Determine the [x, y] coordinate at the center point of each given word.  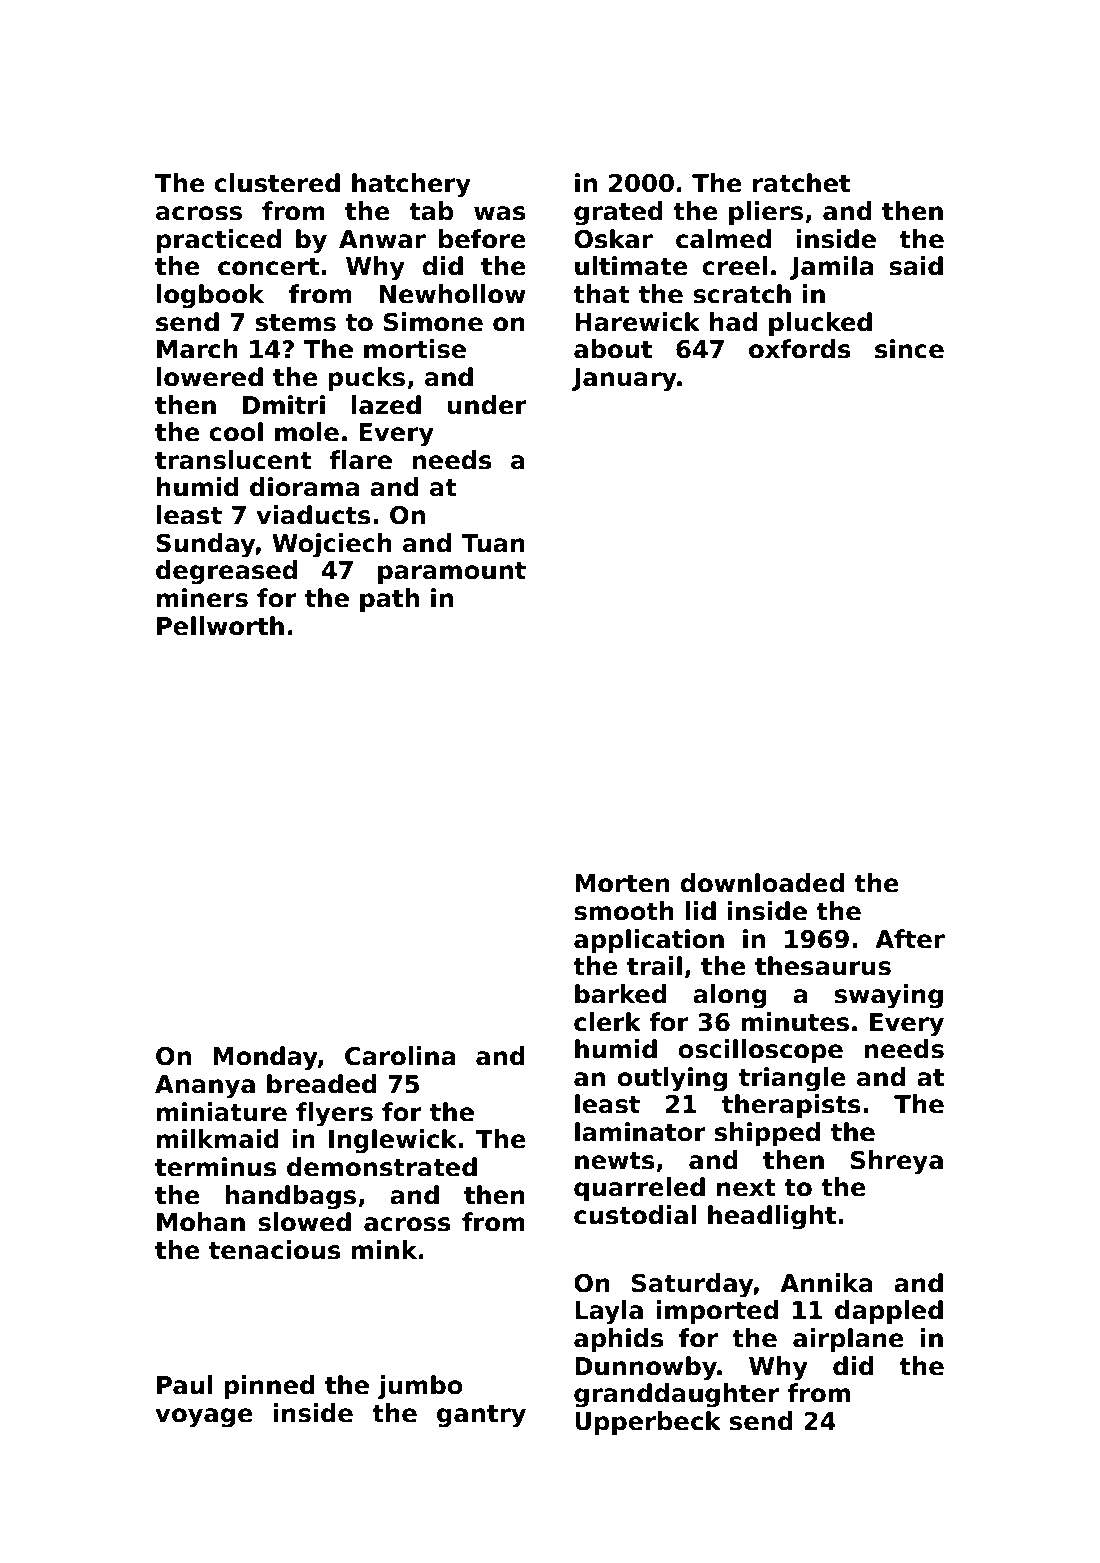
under [487, 405]
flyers [334, 1114]
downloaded [762, 883]
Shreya [897, 1162]
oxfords [800, 349]
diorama [304, 487]
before [482, 239]
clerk [607, 1022]
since [909, 349]
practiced [219, 241]
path [389, 600]
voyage [204, 1418]
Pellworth [220, 626]
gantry [481, 1416]
